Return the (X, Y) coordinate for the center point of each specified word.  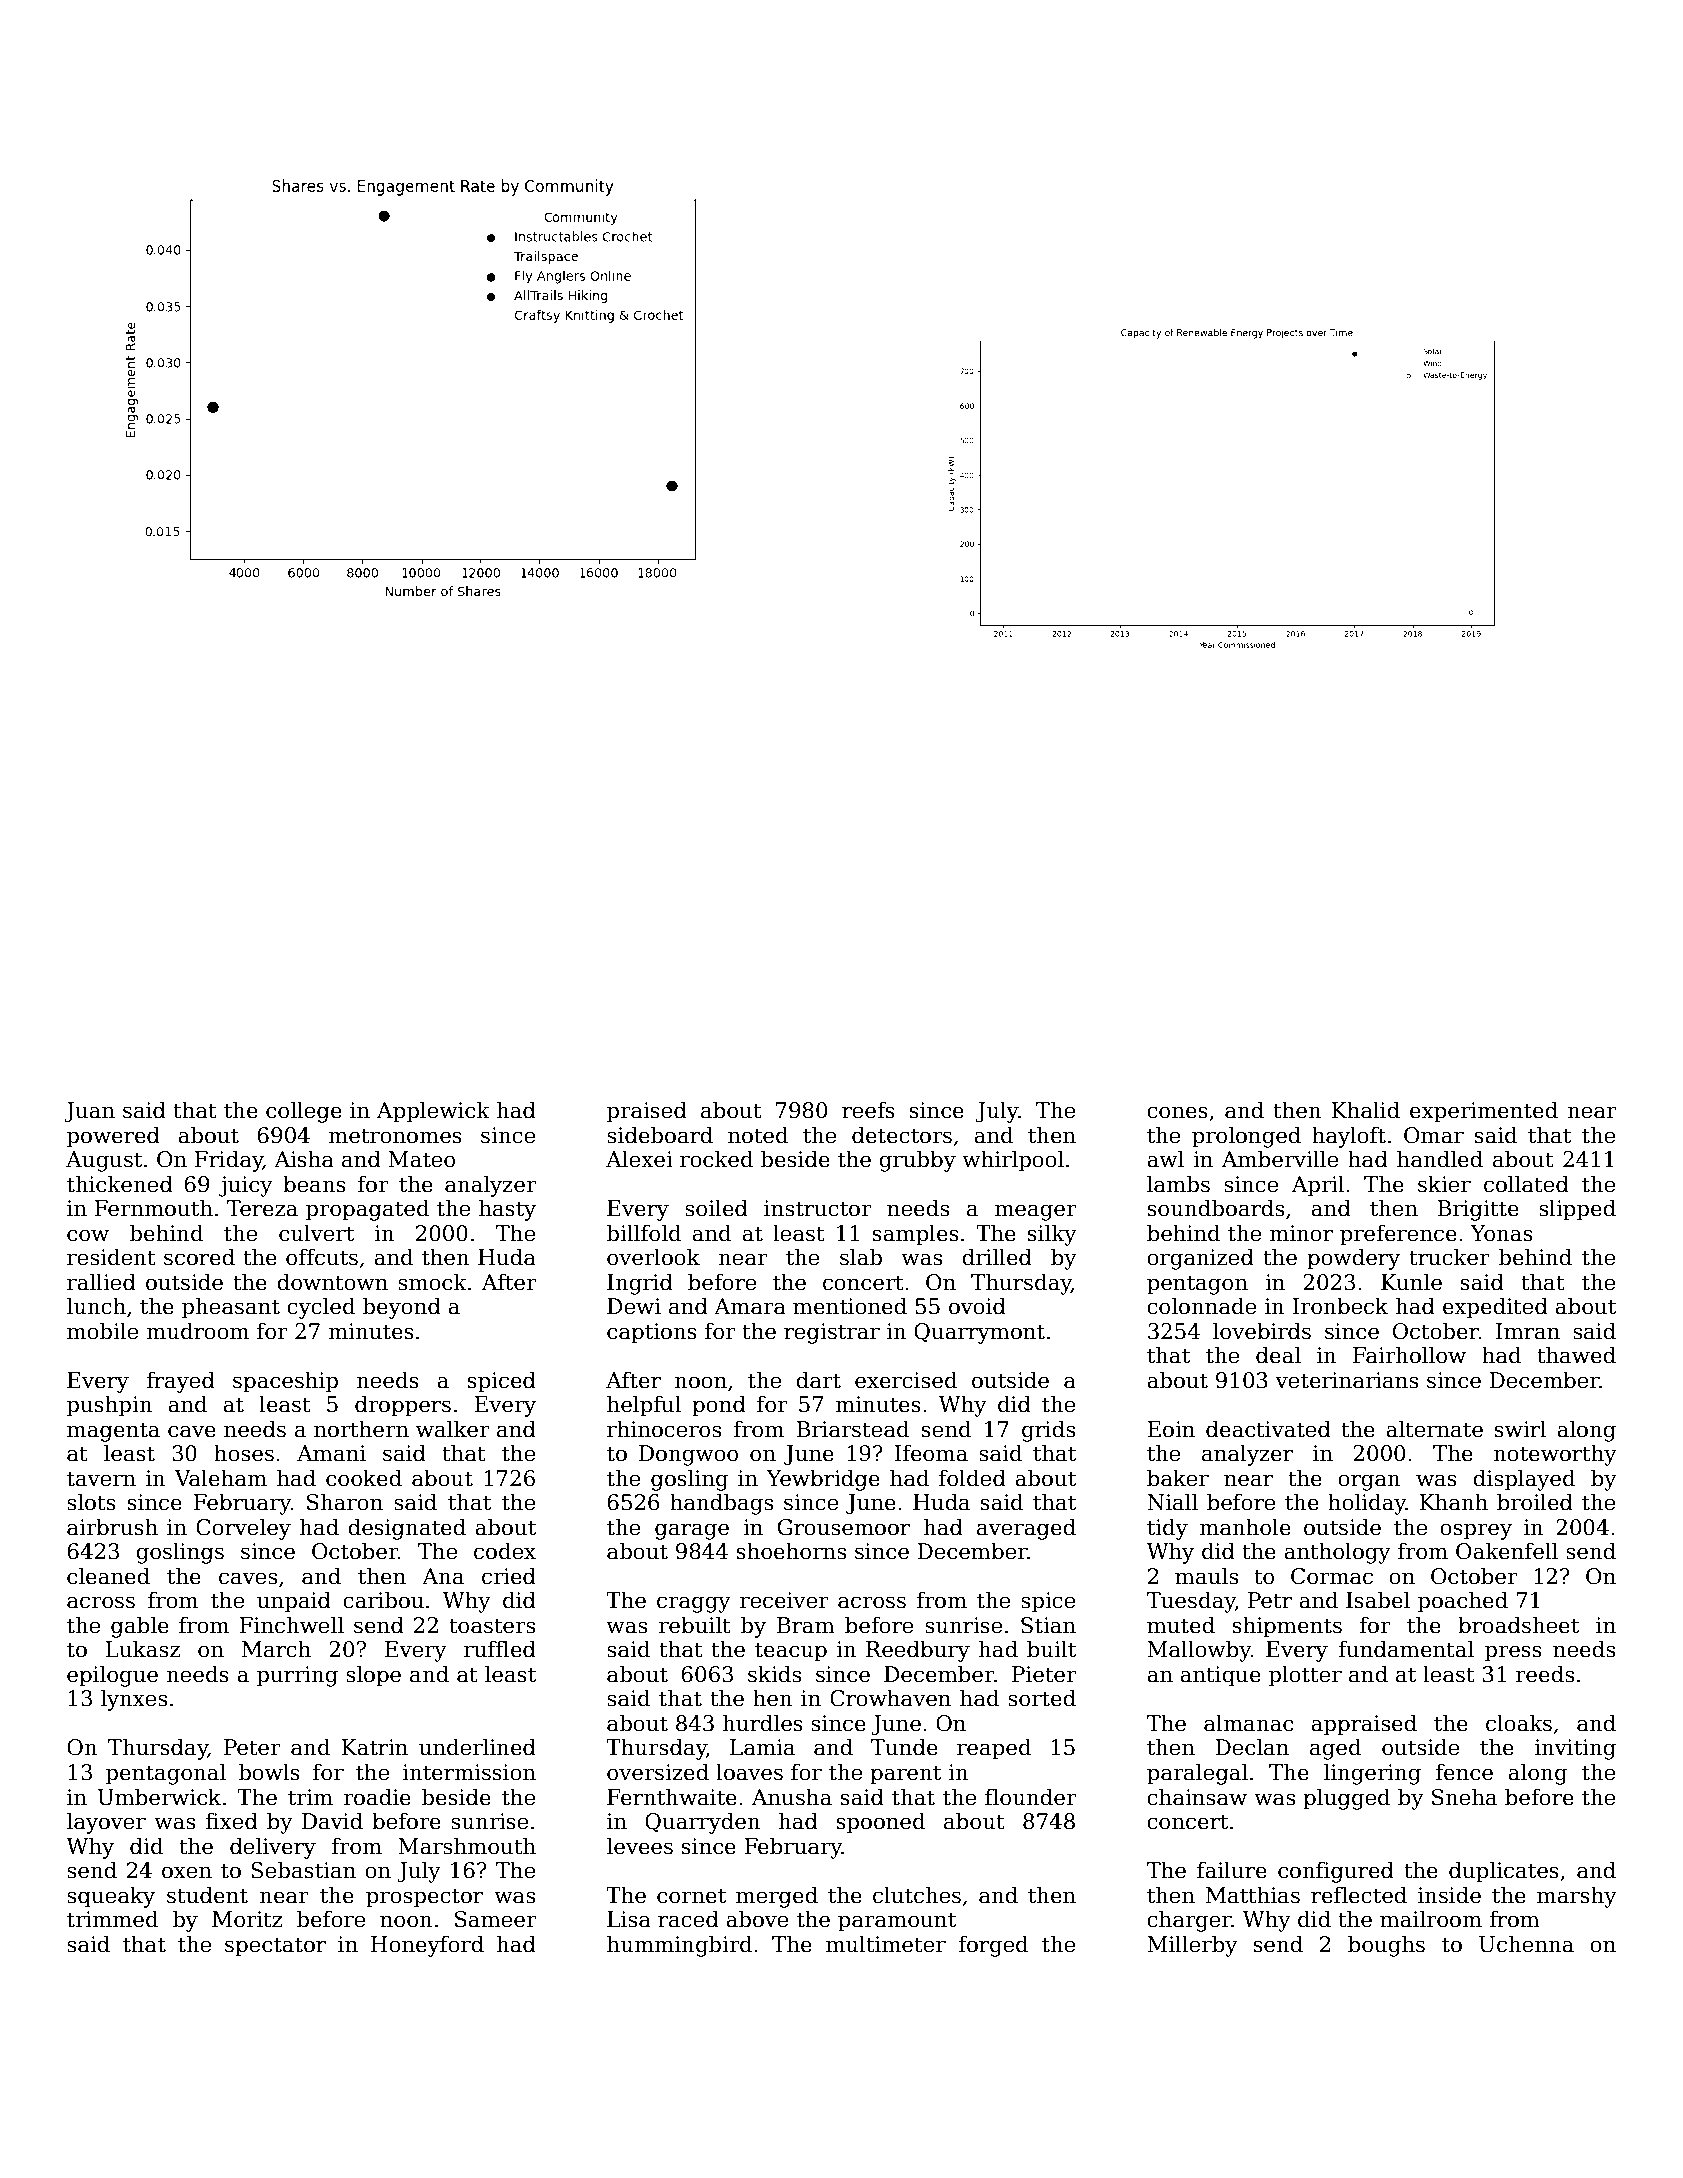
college (304, 1112)
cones (1177, 1112)
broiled (1535, 1502)
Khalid (1365, 1110)
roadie (377, 1797)
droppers (403, 1406)
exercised (906, 1380)
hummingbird (679, 1946)
